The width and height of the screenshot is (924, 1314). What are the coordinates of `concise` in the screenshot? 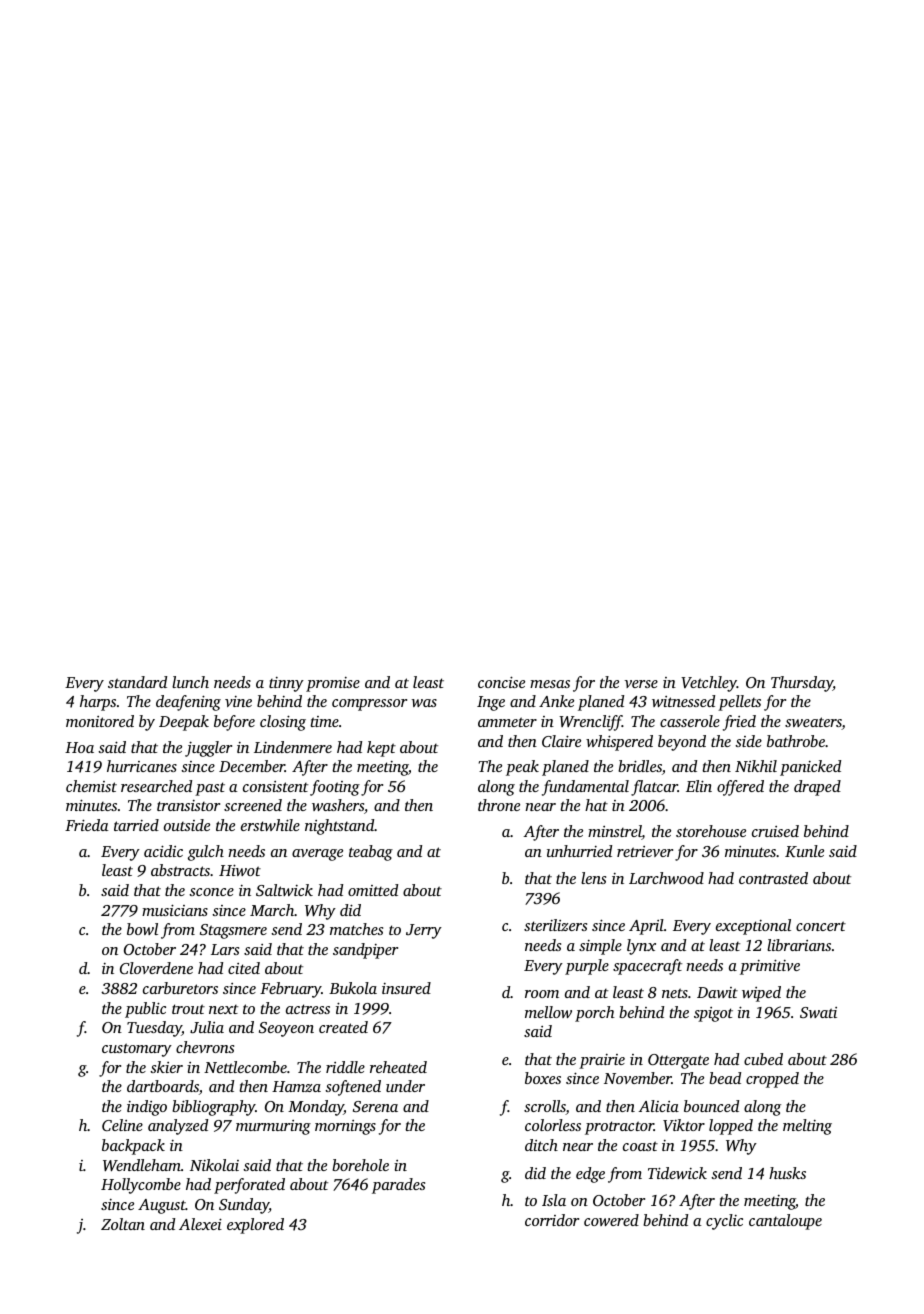 It's located at (501, 682).
